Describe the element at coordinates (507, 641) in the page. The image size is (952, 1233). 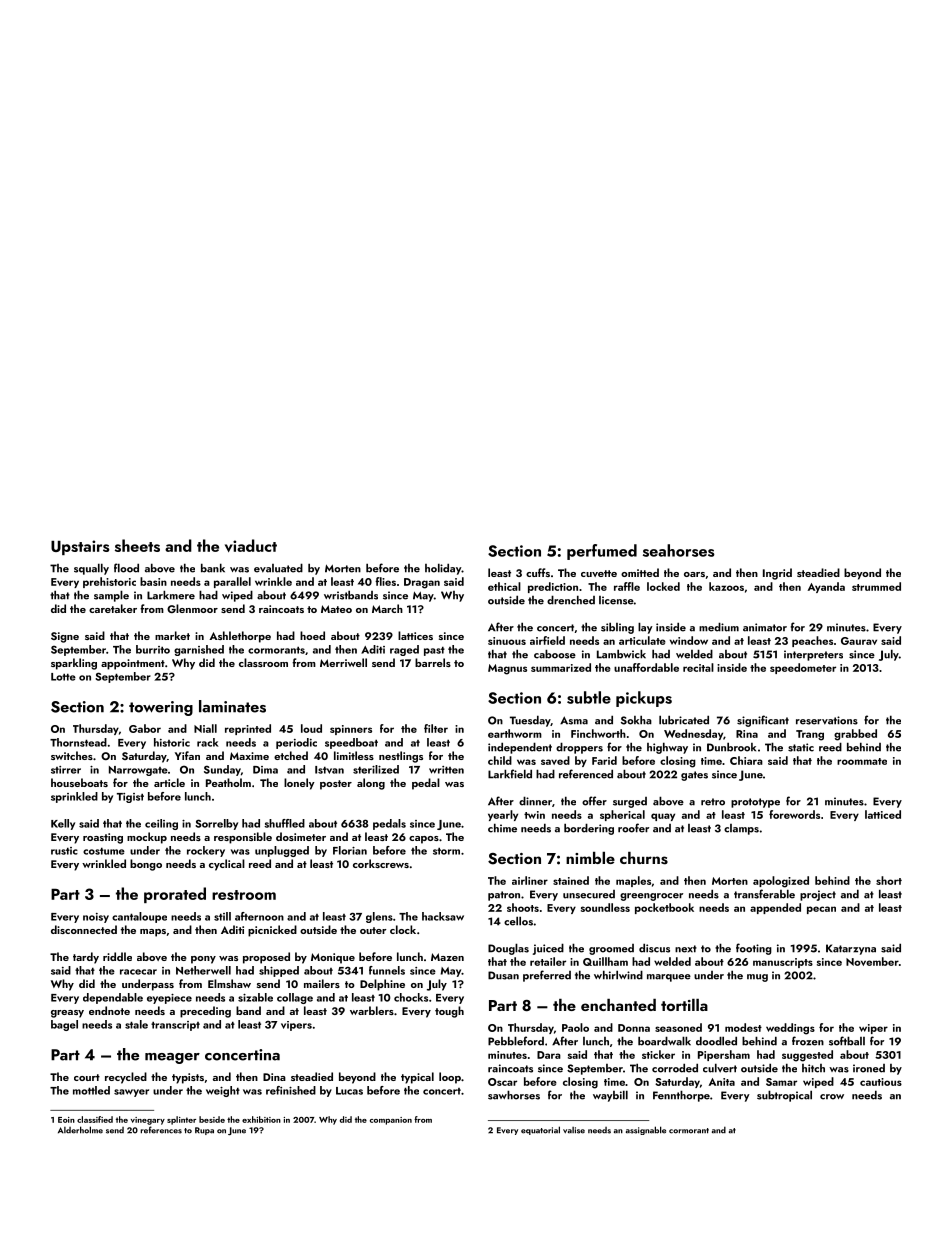
I see `sinuous` at that location.
